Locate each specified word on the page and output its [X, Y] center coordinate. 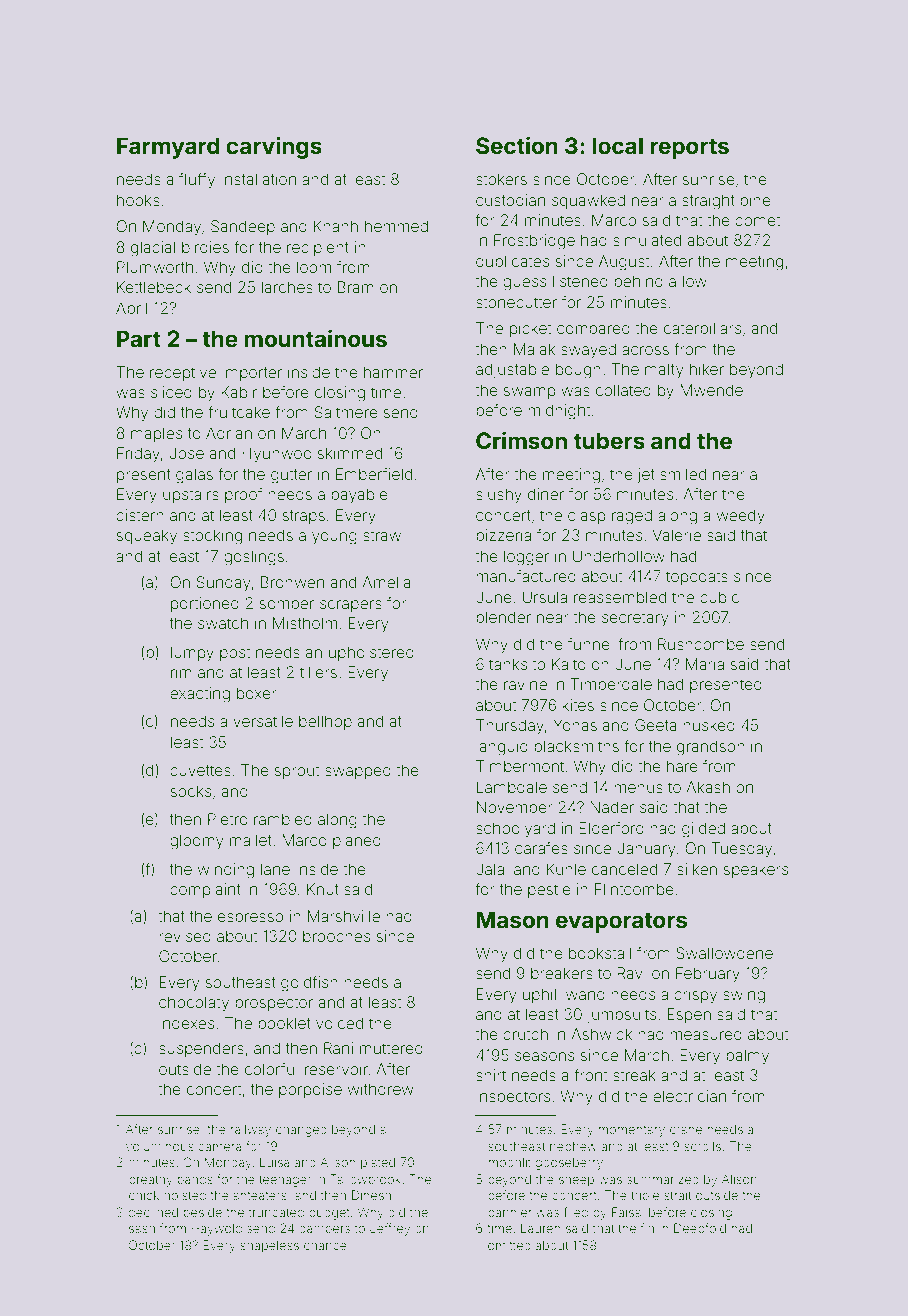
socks [191, 791]
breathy [151, 1181]
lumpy [192, 654]
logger [526, 558]
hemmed [396, 226]
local [617, 145]
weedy [741, 517]
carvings [274, 147]
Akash [708, 787]
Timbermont [520, 766]
